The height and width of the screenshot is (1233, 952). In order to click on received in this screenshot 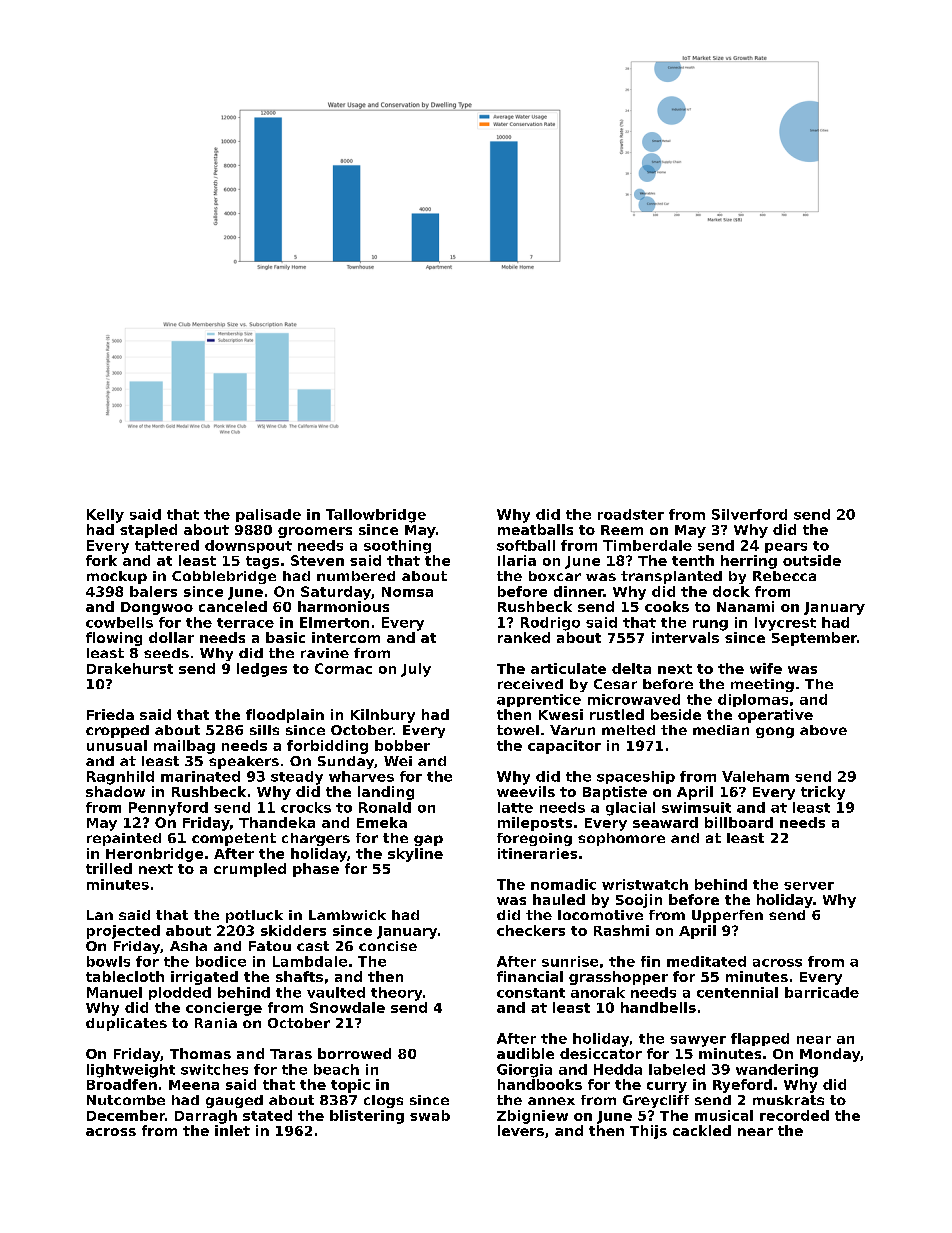, I will do `click(530, 684)`.
